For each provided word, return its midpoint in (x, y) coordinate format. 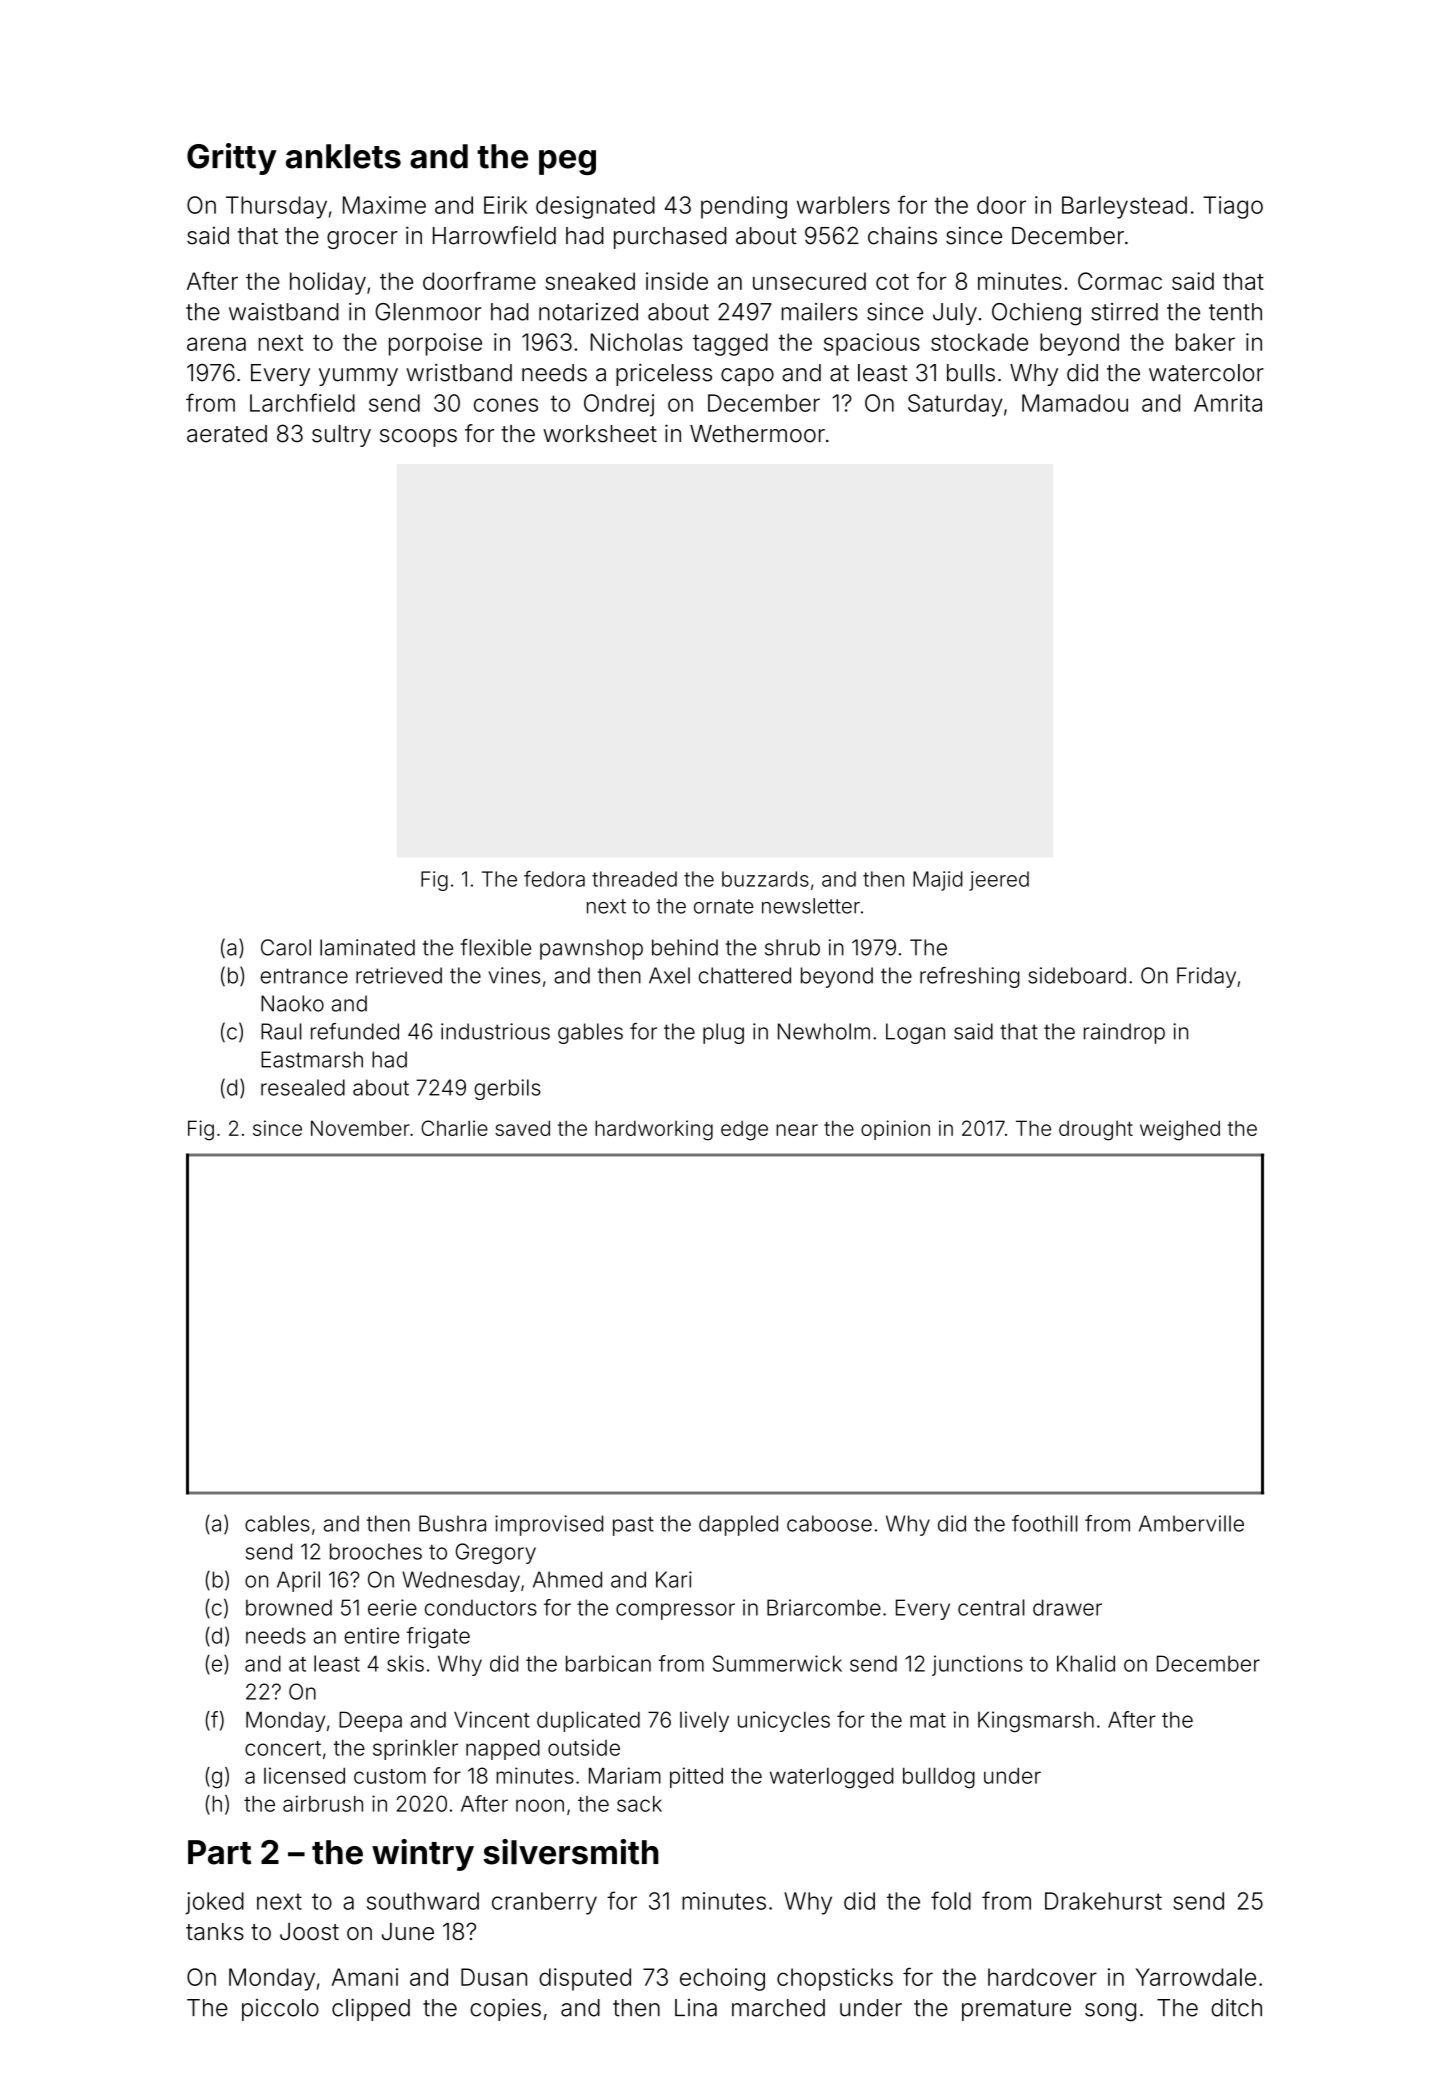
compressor (675, 1611)
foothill (1045, 1523)
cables (277, 1523)
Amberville (1191, 1523)
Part (219, 1852)
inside (677, 281)
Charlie (454, 1128)
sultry (341, 435)
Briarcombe (824, 1607)
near (797, 1130)
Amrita (1228, 403)
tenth (1235, 312)
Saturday (955, 405)
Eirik (505, 205)
